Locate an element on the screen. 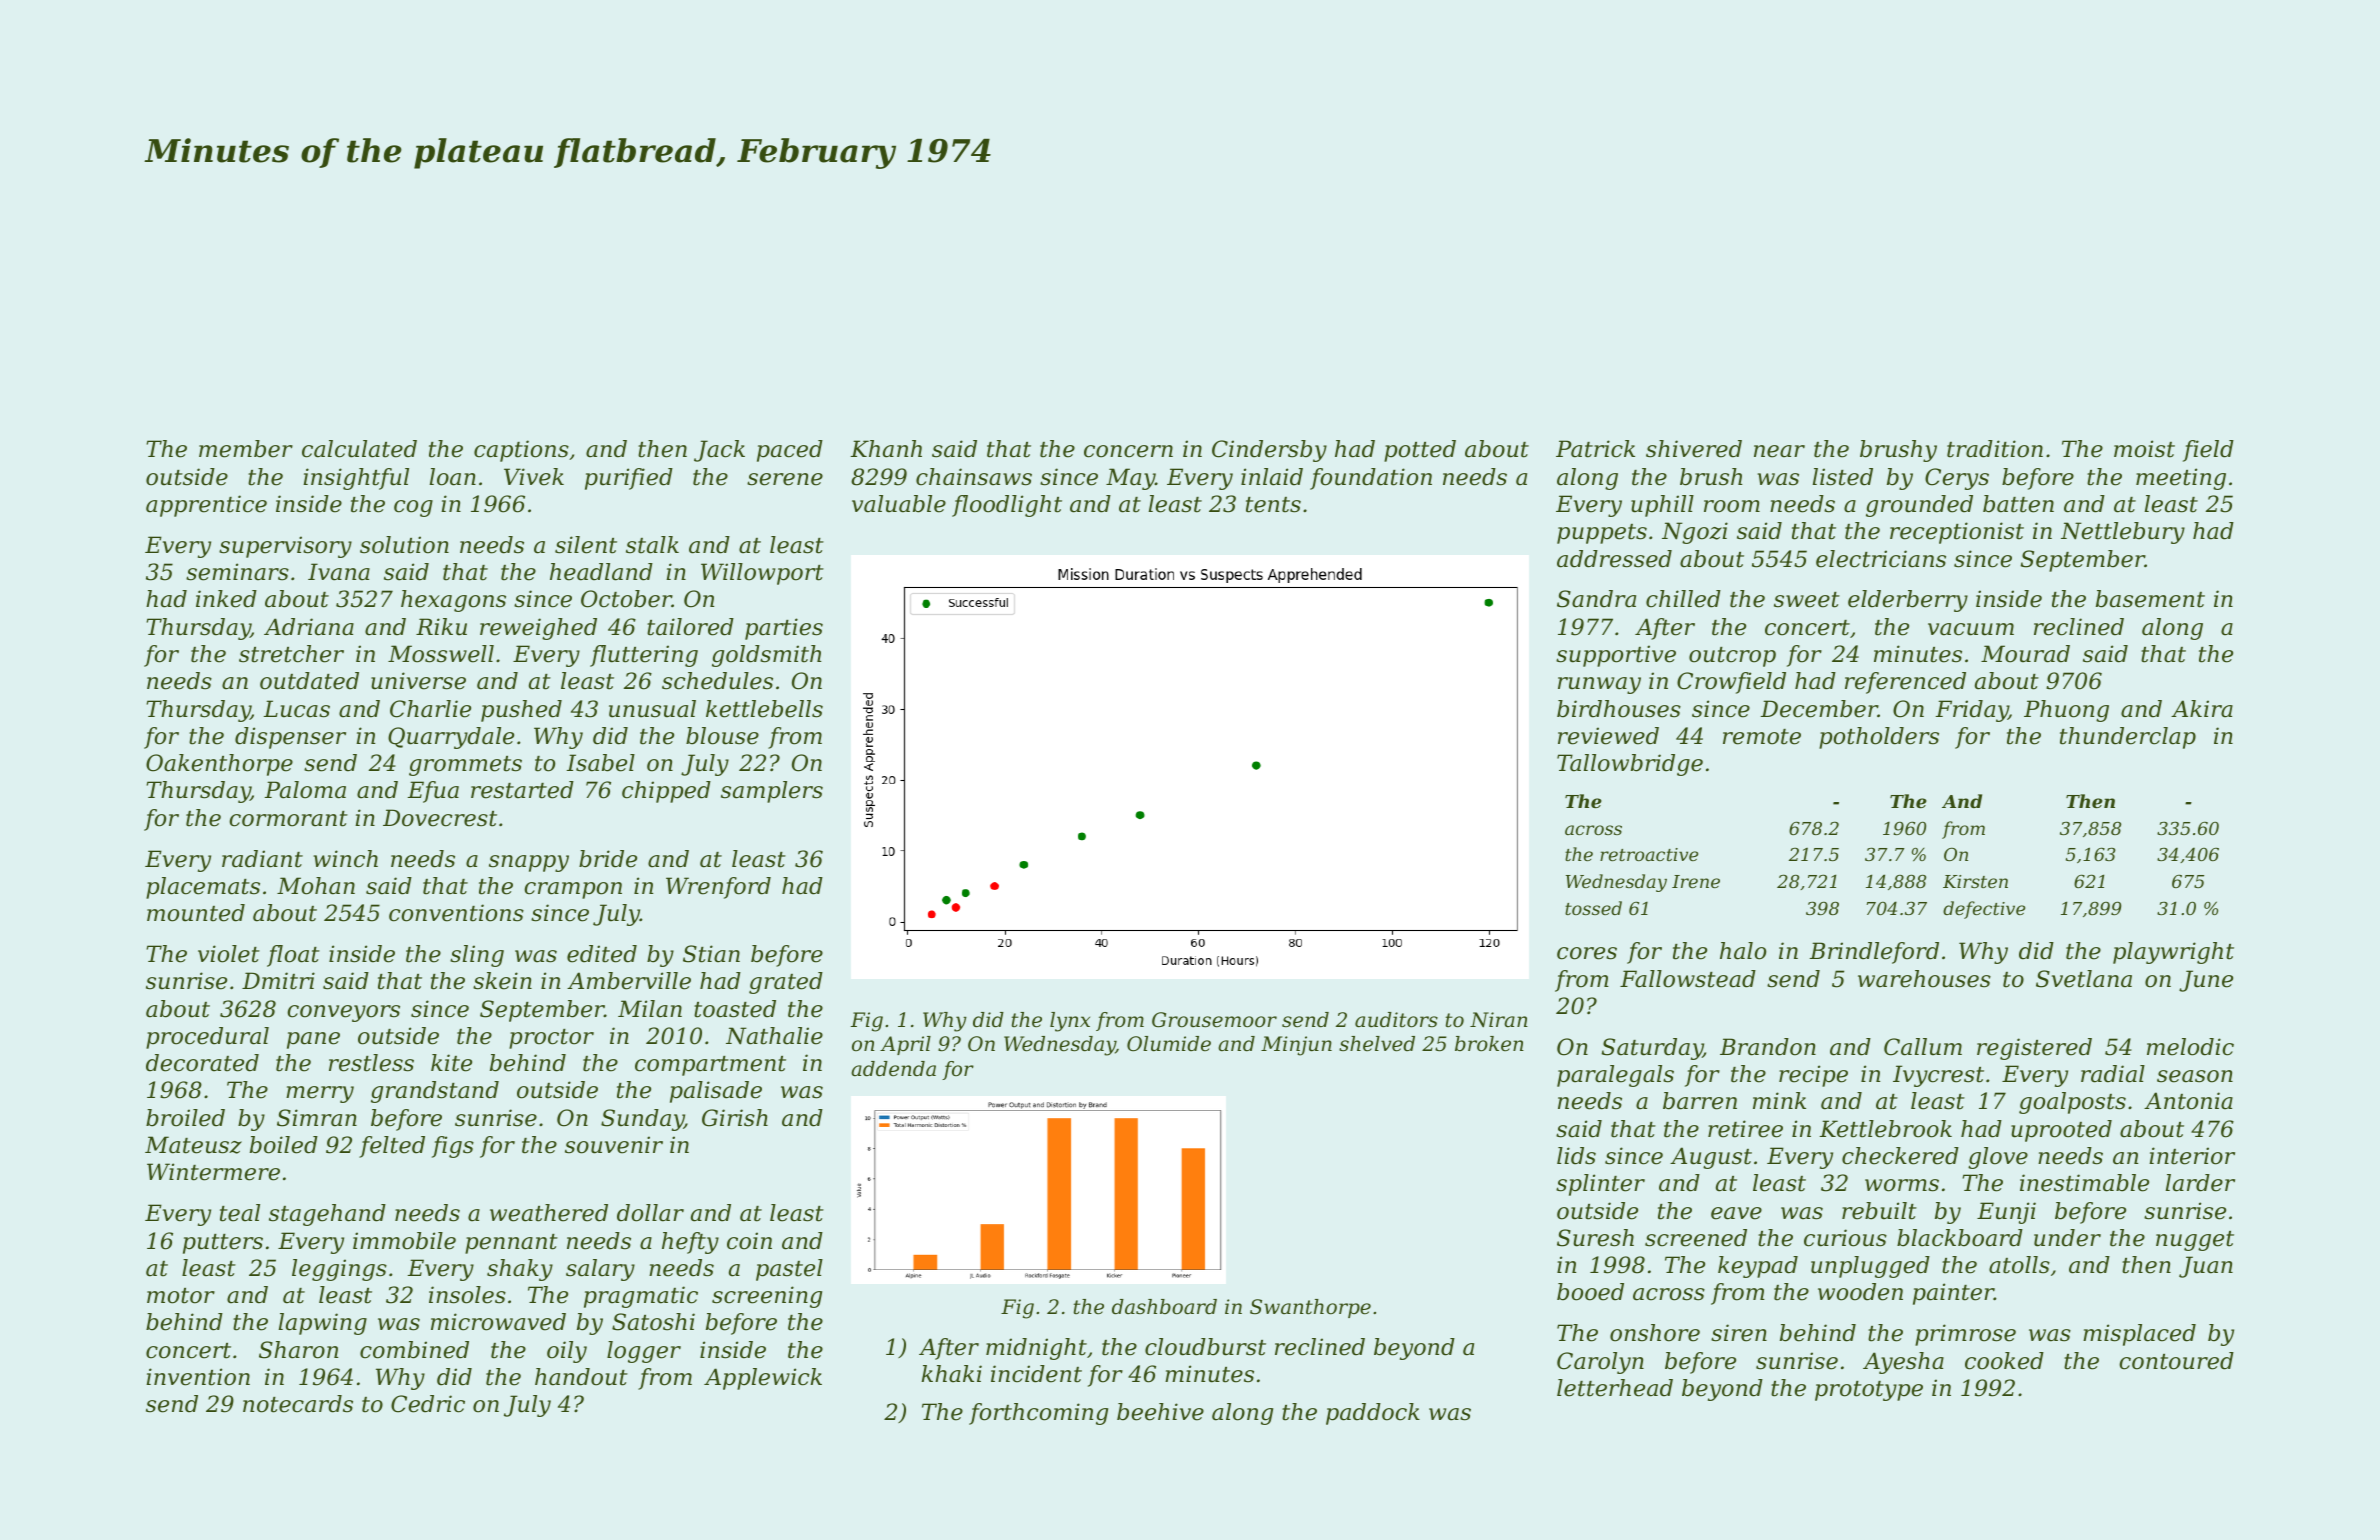  Khanh is located at coordinates (886, 449).
